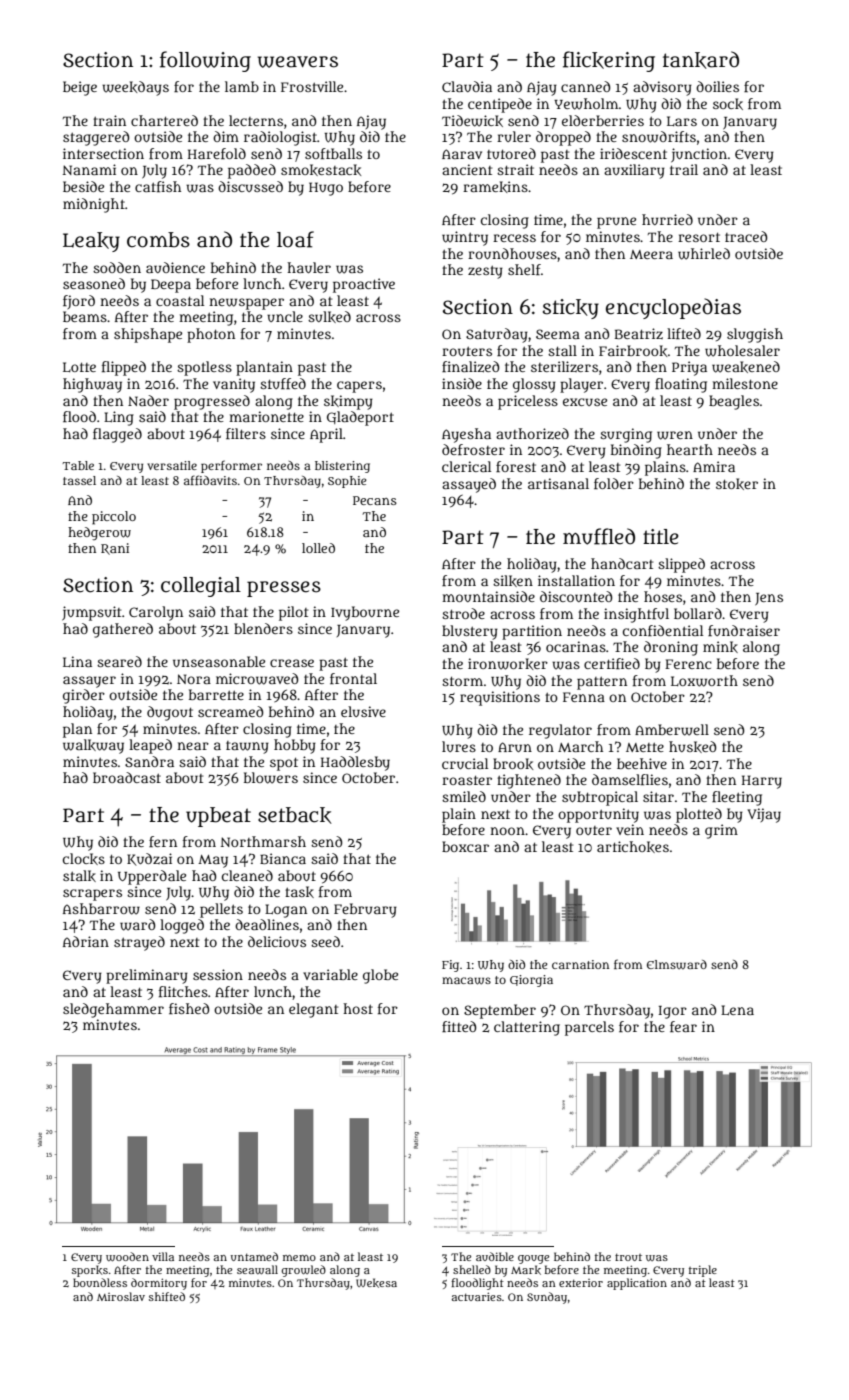  I want to click on weavers, so click(298, 62).
